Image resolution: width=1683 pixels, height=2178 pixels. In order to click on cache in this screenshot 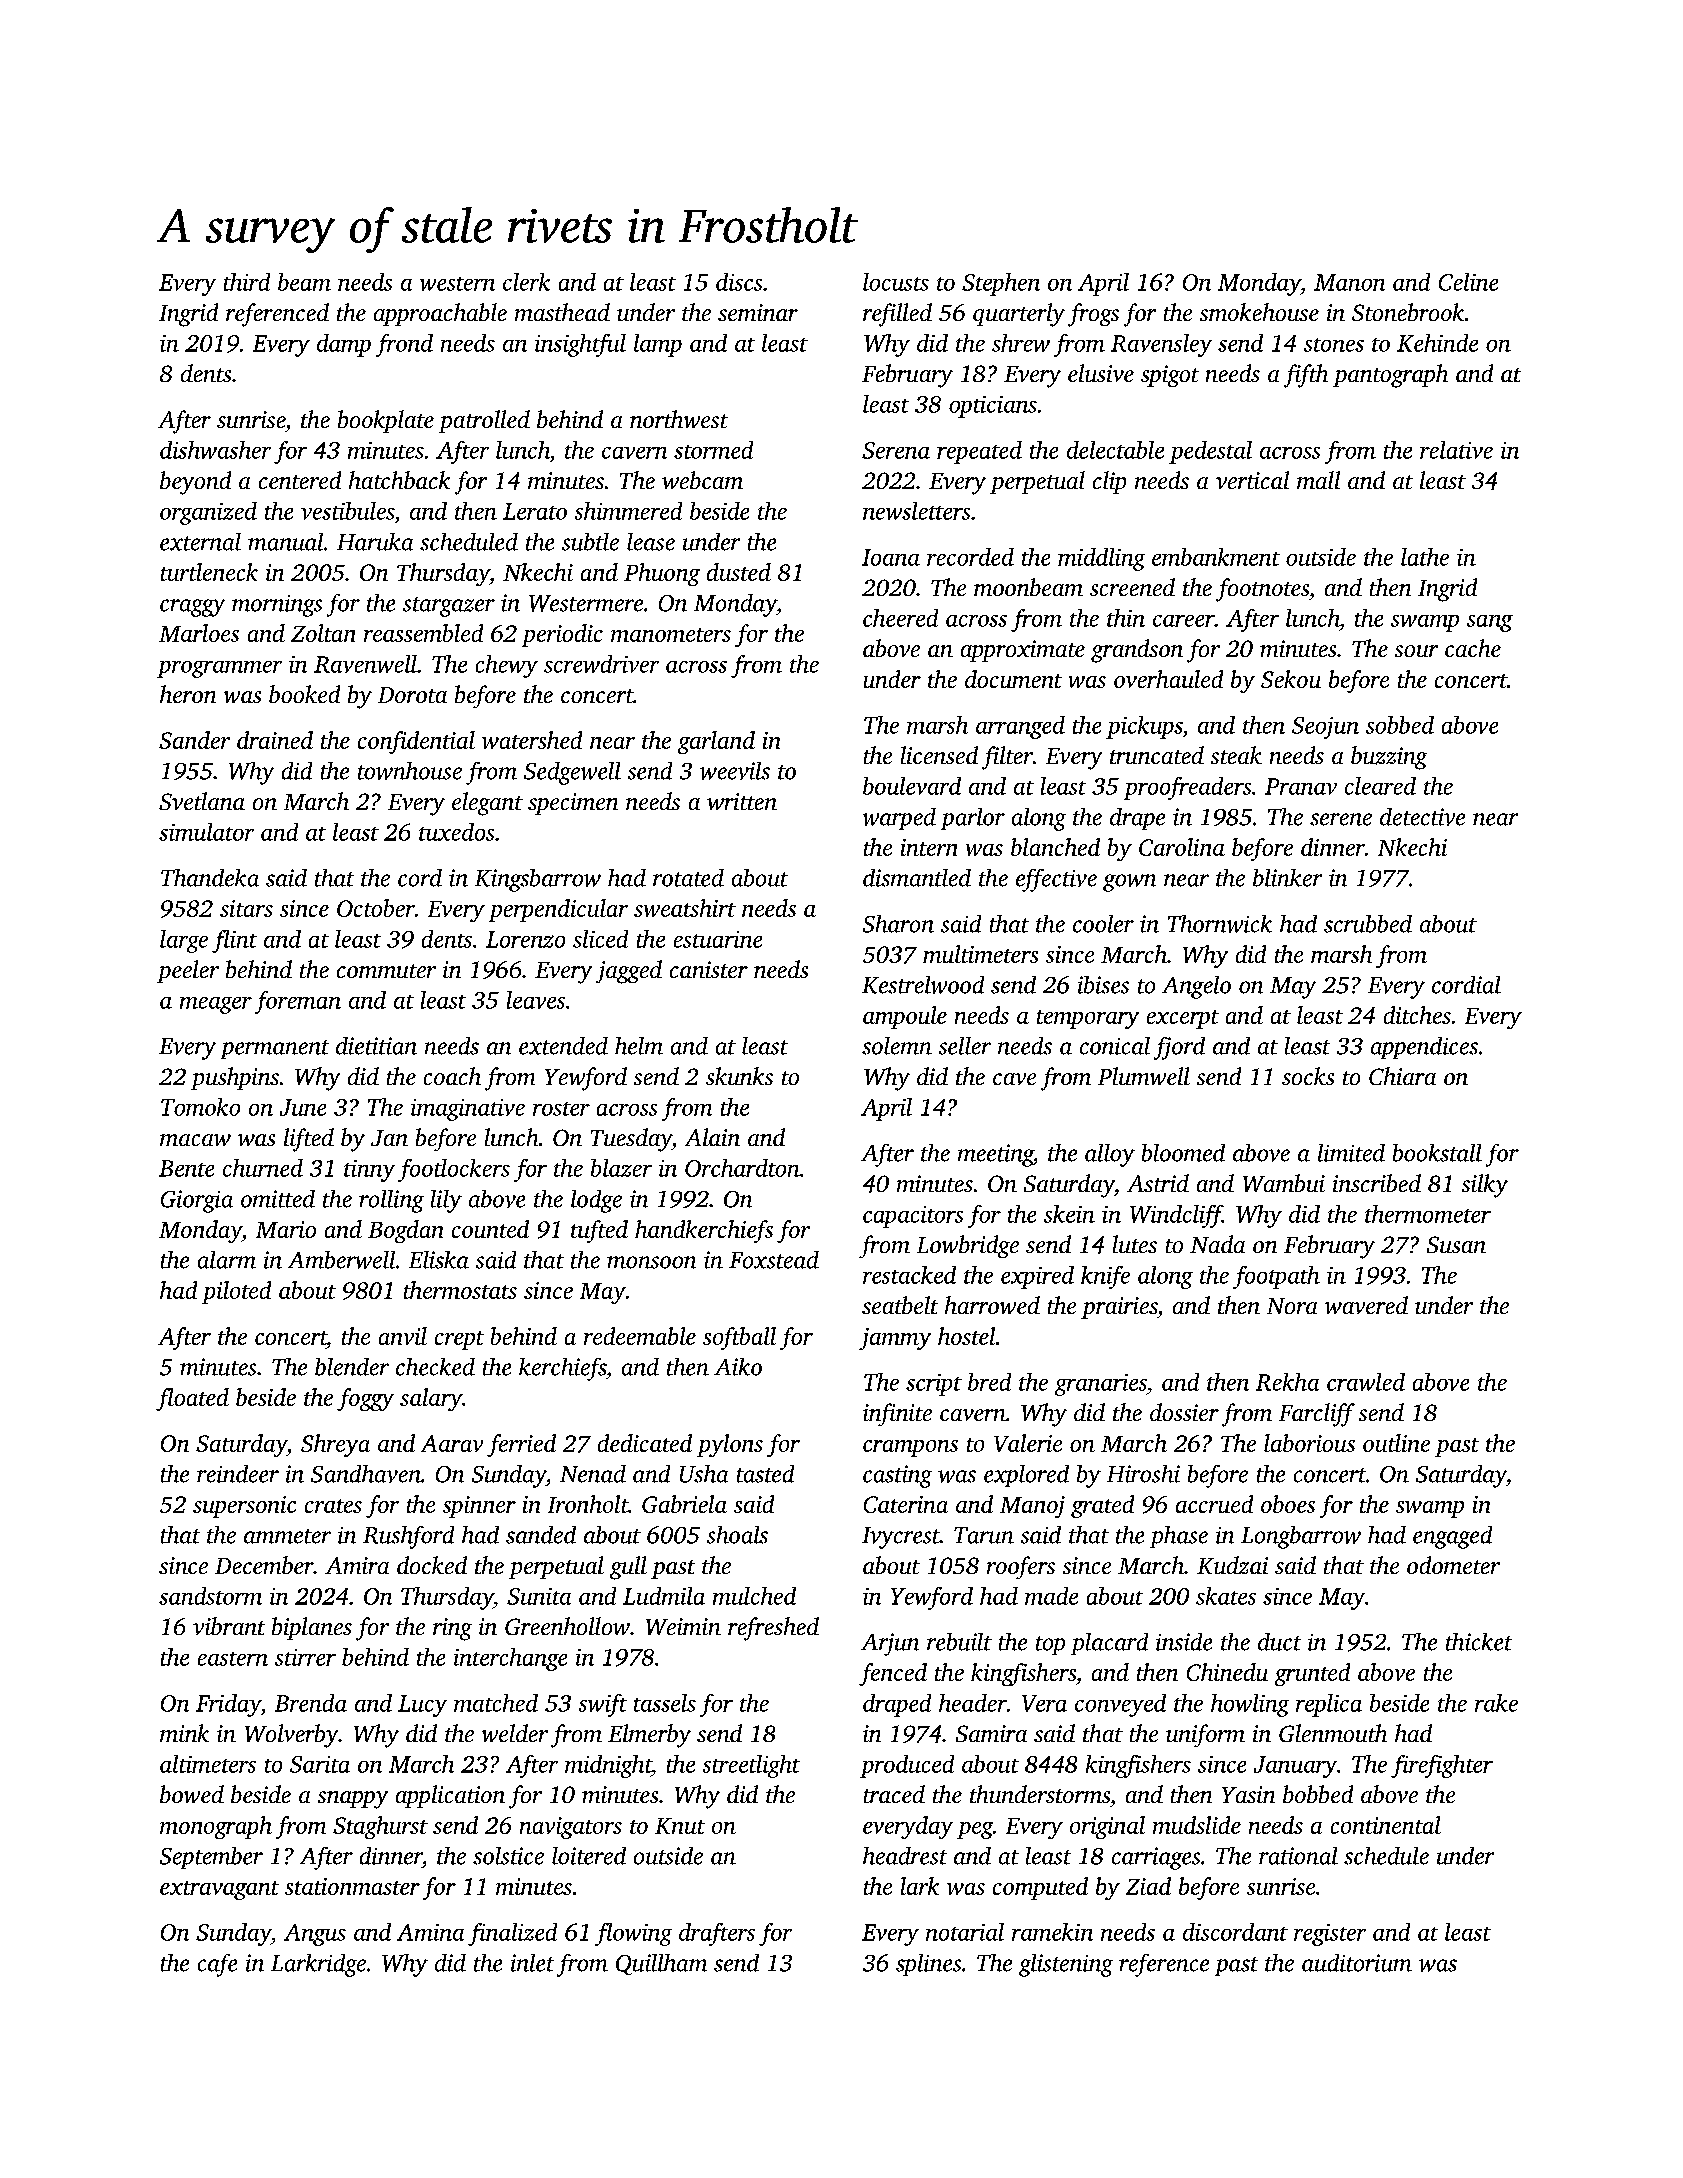, I will do `click(1473, 648)`.
